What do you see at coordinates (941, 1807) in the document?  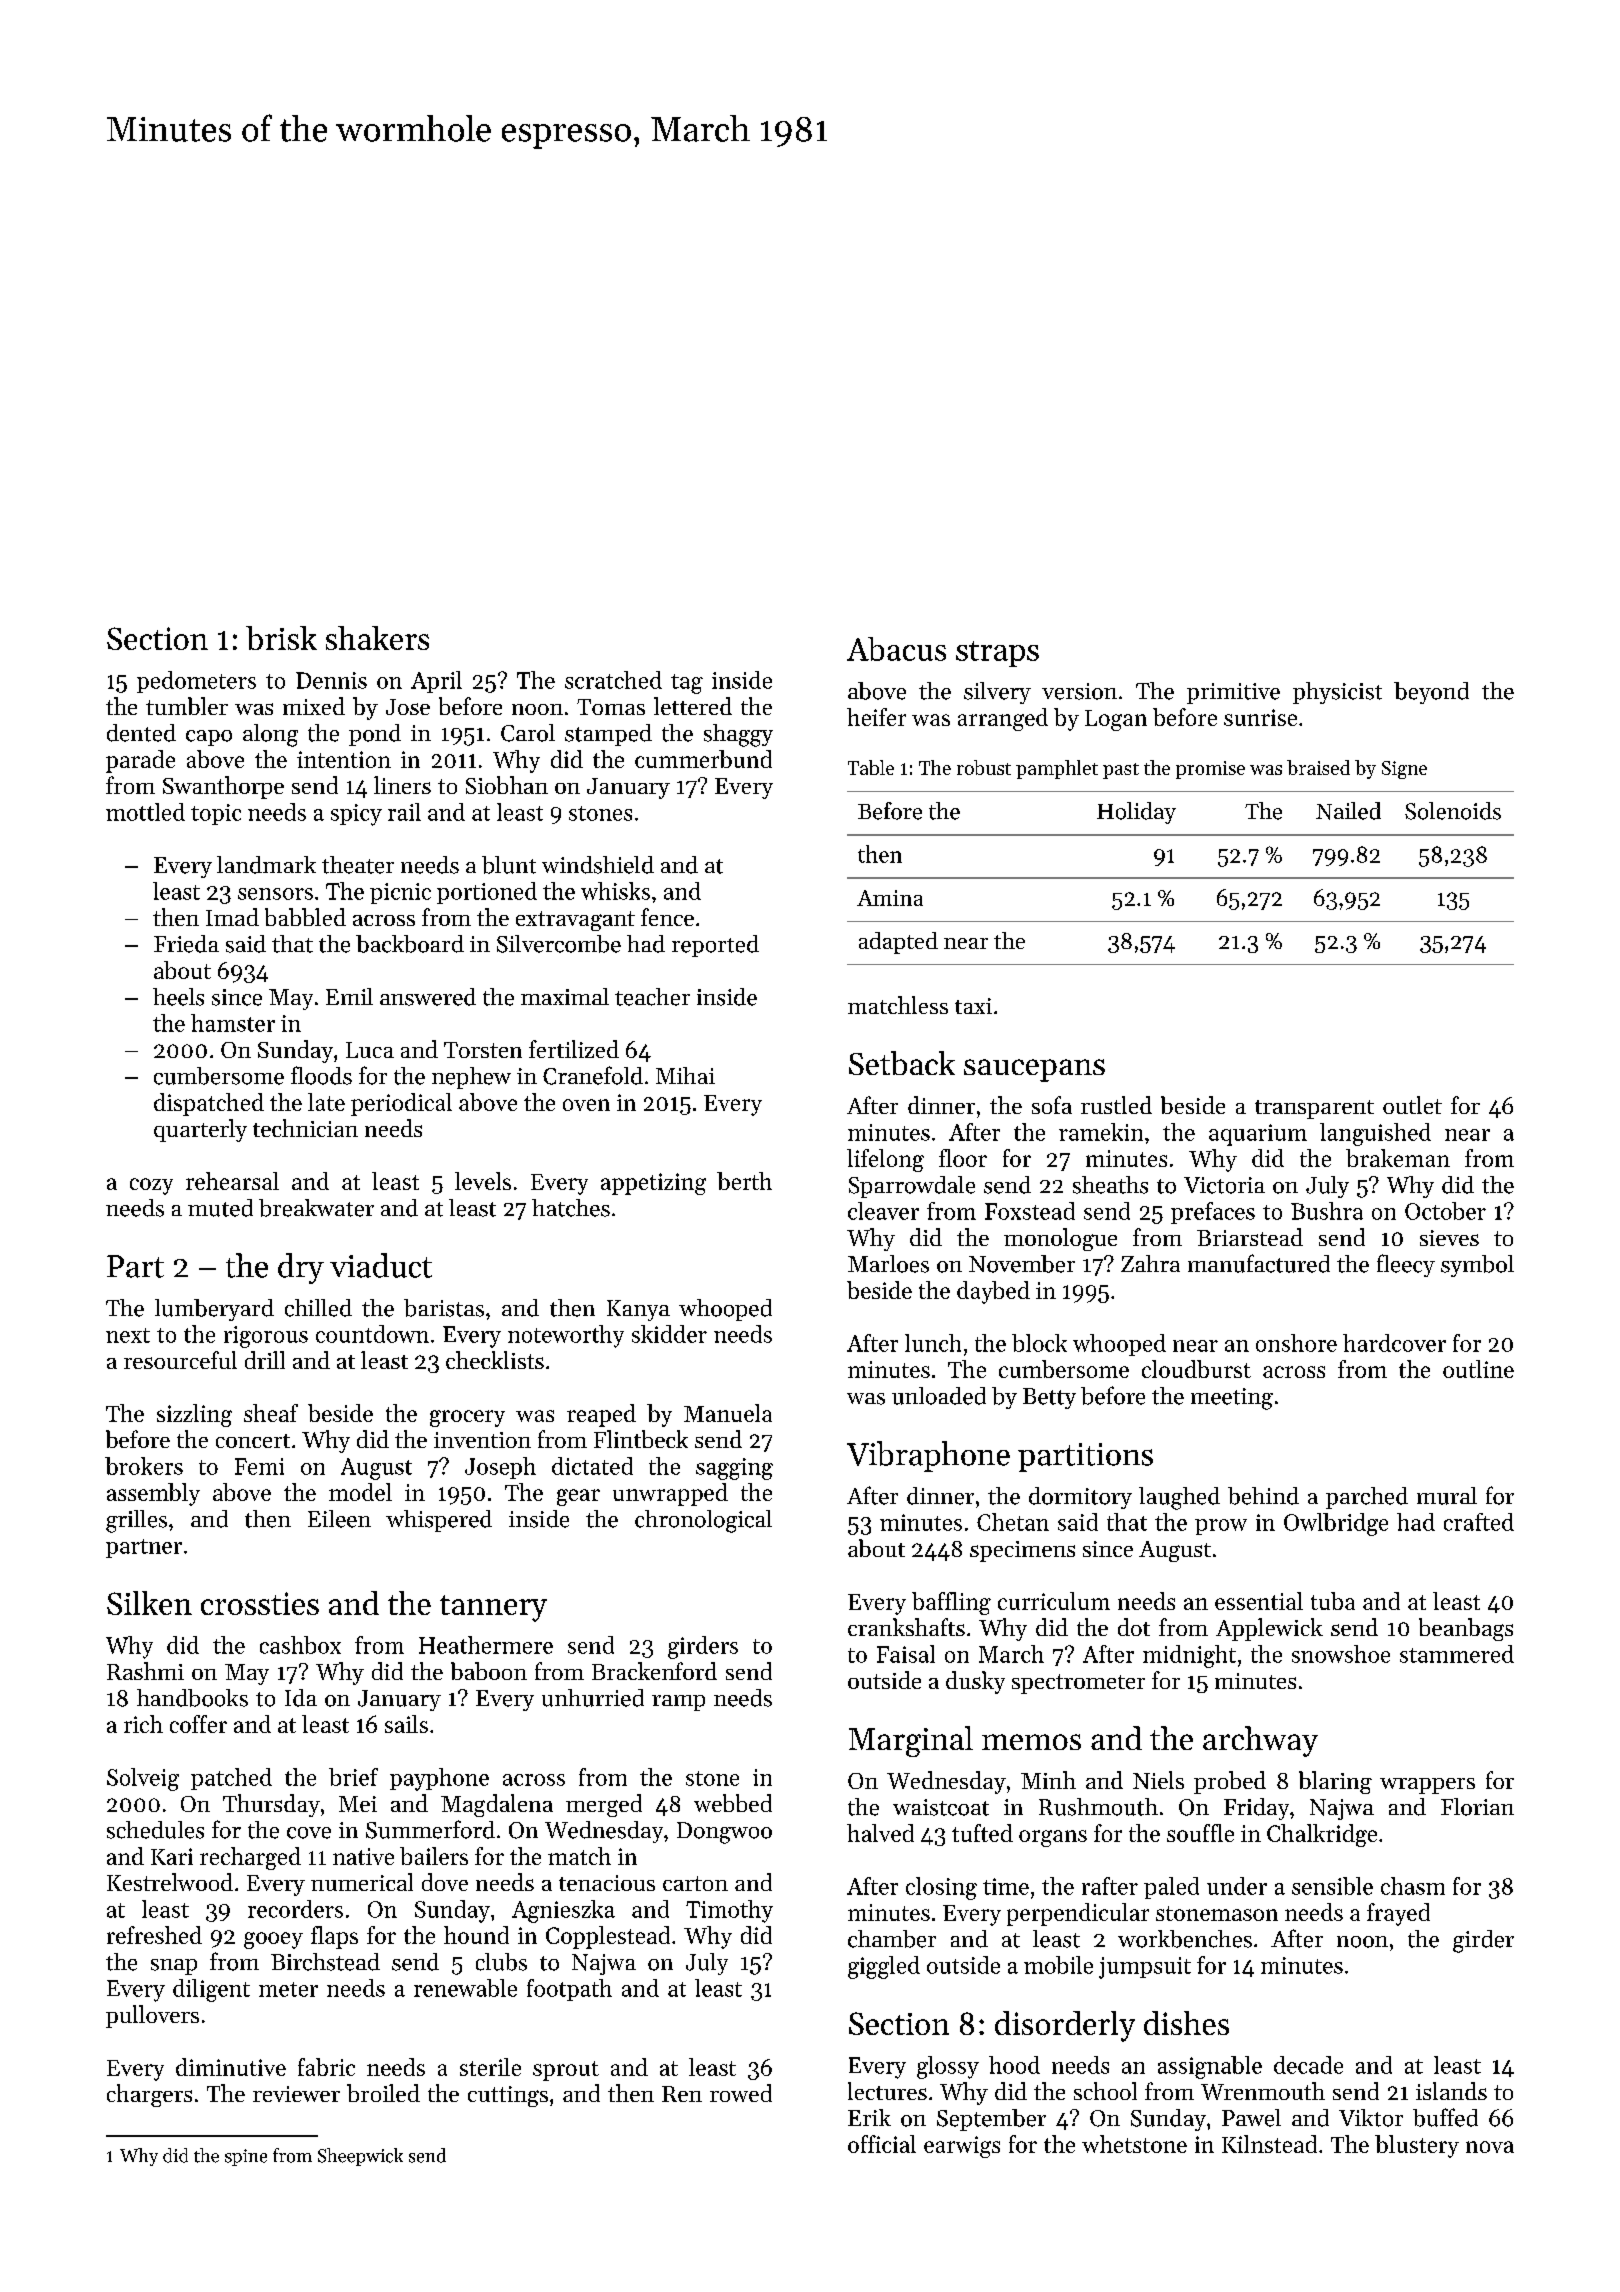 I see `waistcoat` at bounding box center [941, 1807].
